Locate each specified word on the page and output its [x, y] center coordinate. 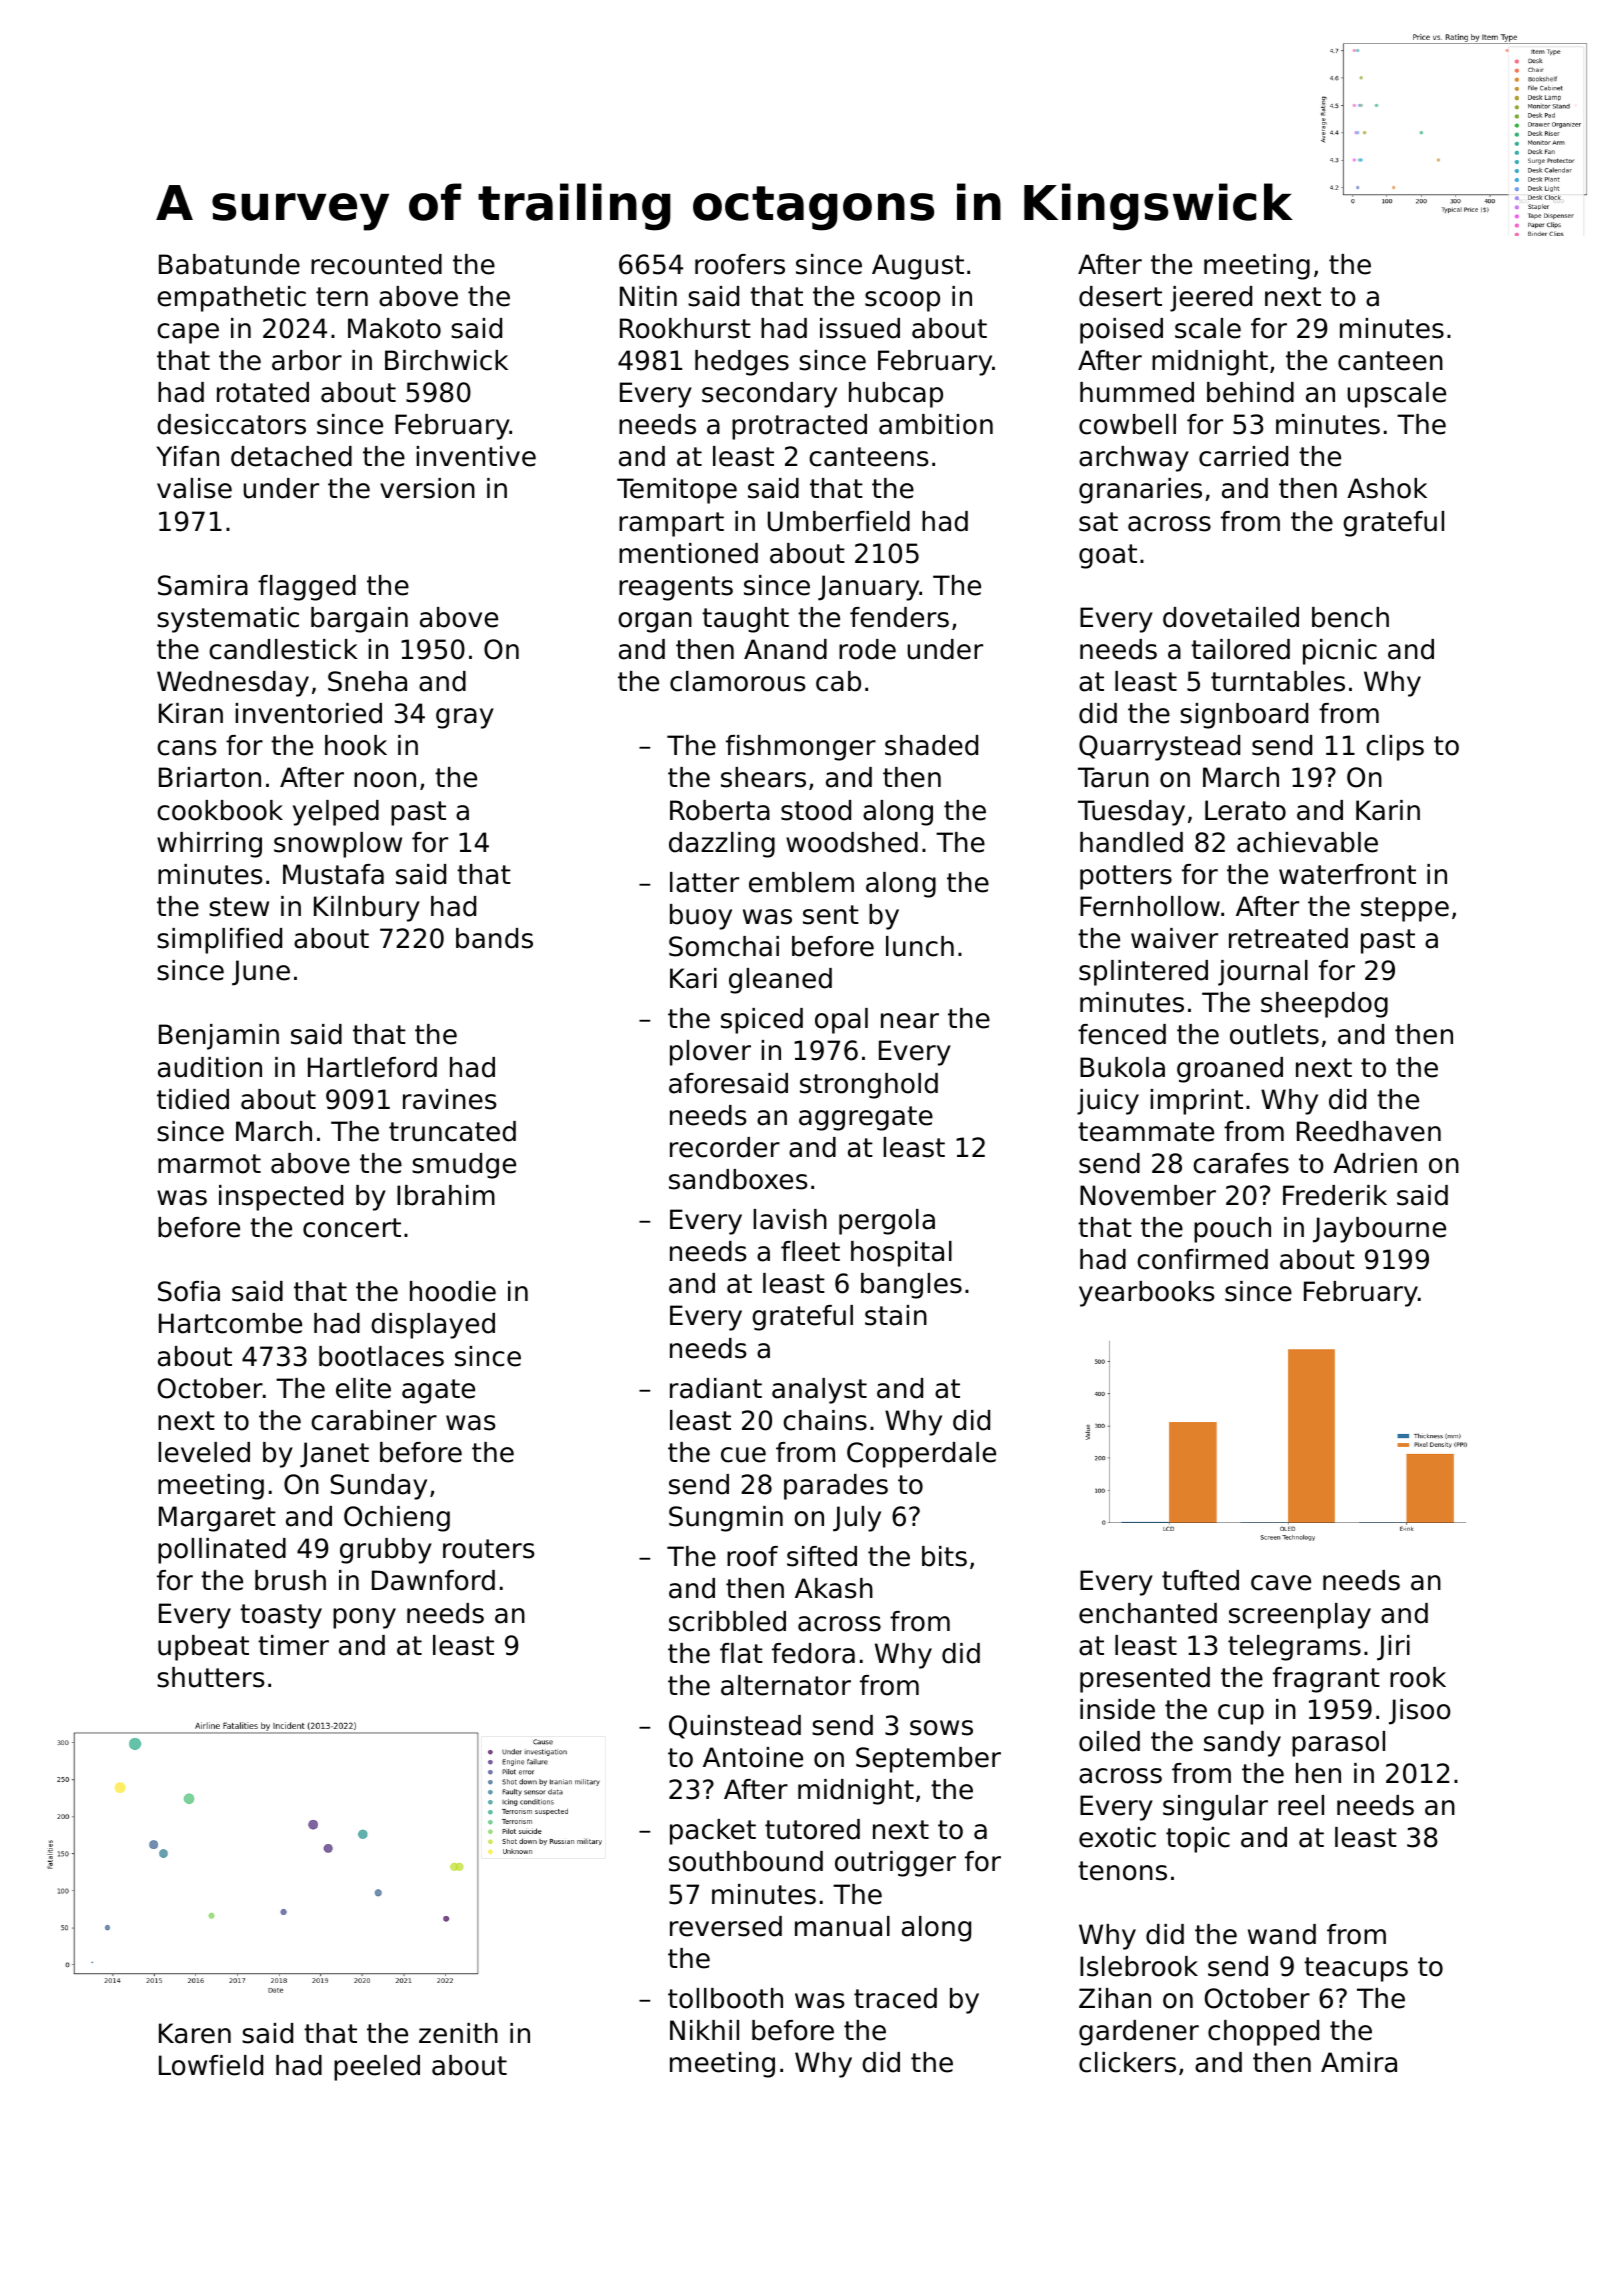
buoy [701, 917]
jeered [1211, 299]
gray [465, 718]
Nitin [648, 296]
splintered [1143, 973]
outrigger [895, 1864]
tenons [1122, 1871]
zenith [458, 2033]
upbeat [203, 1648]
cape [188, 333]
